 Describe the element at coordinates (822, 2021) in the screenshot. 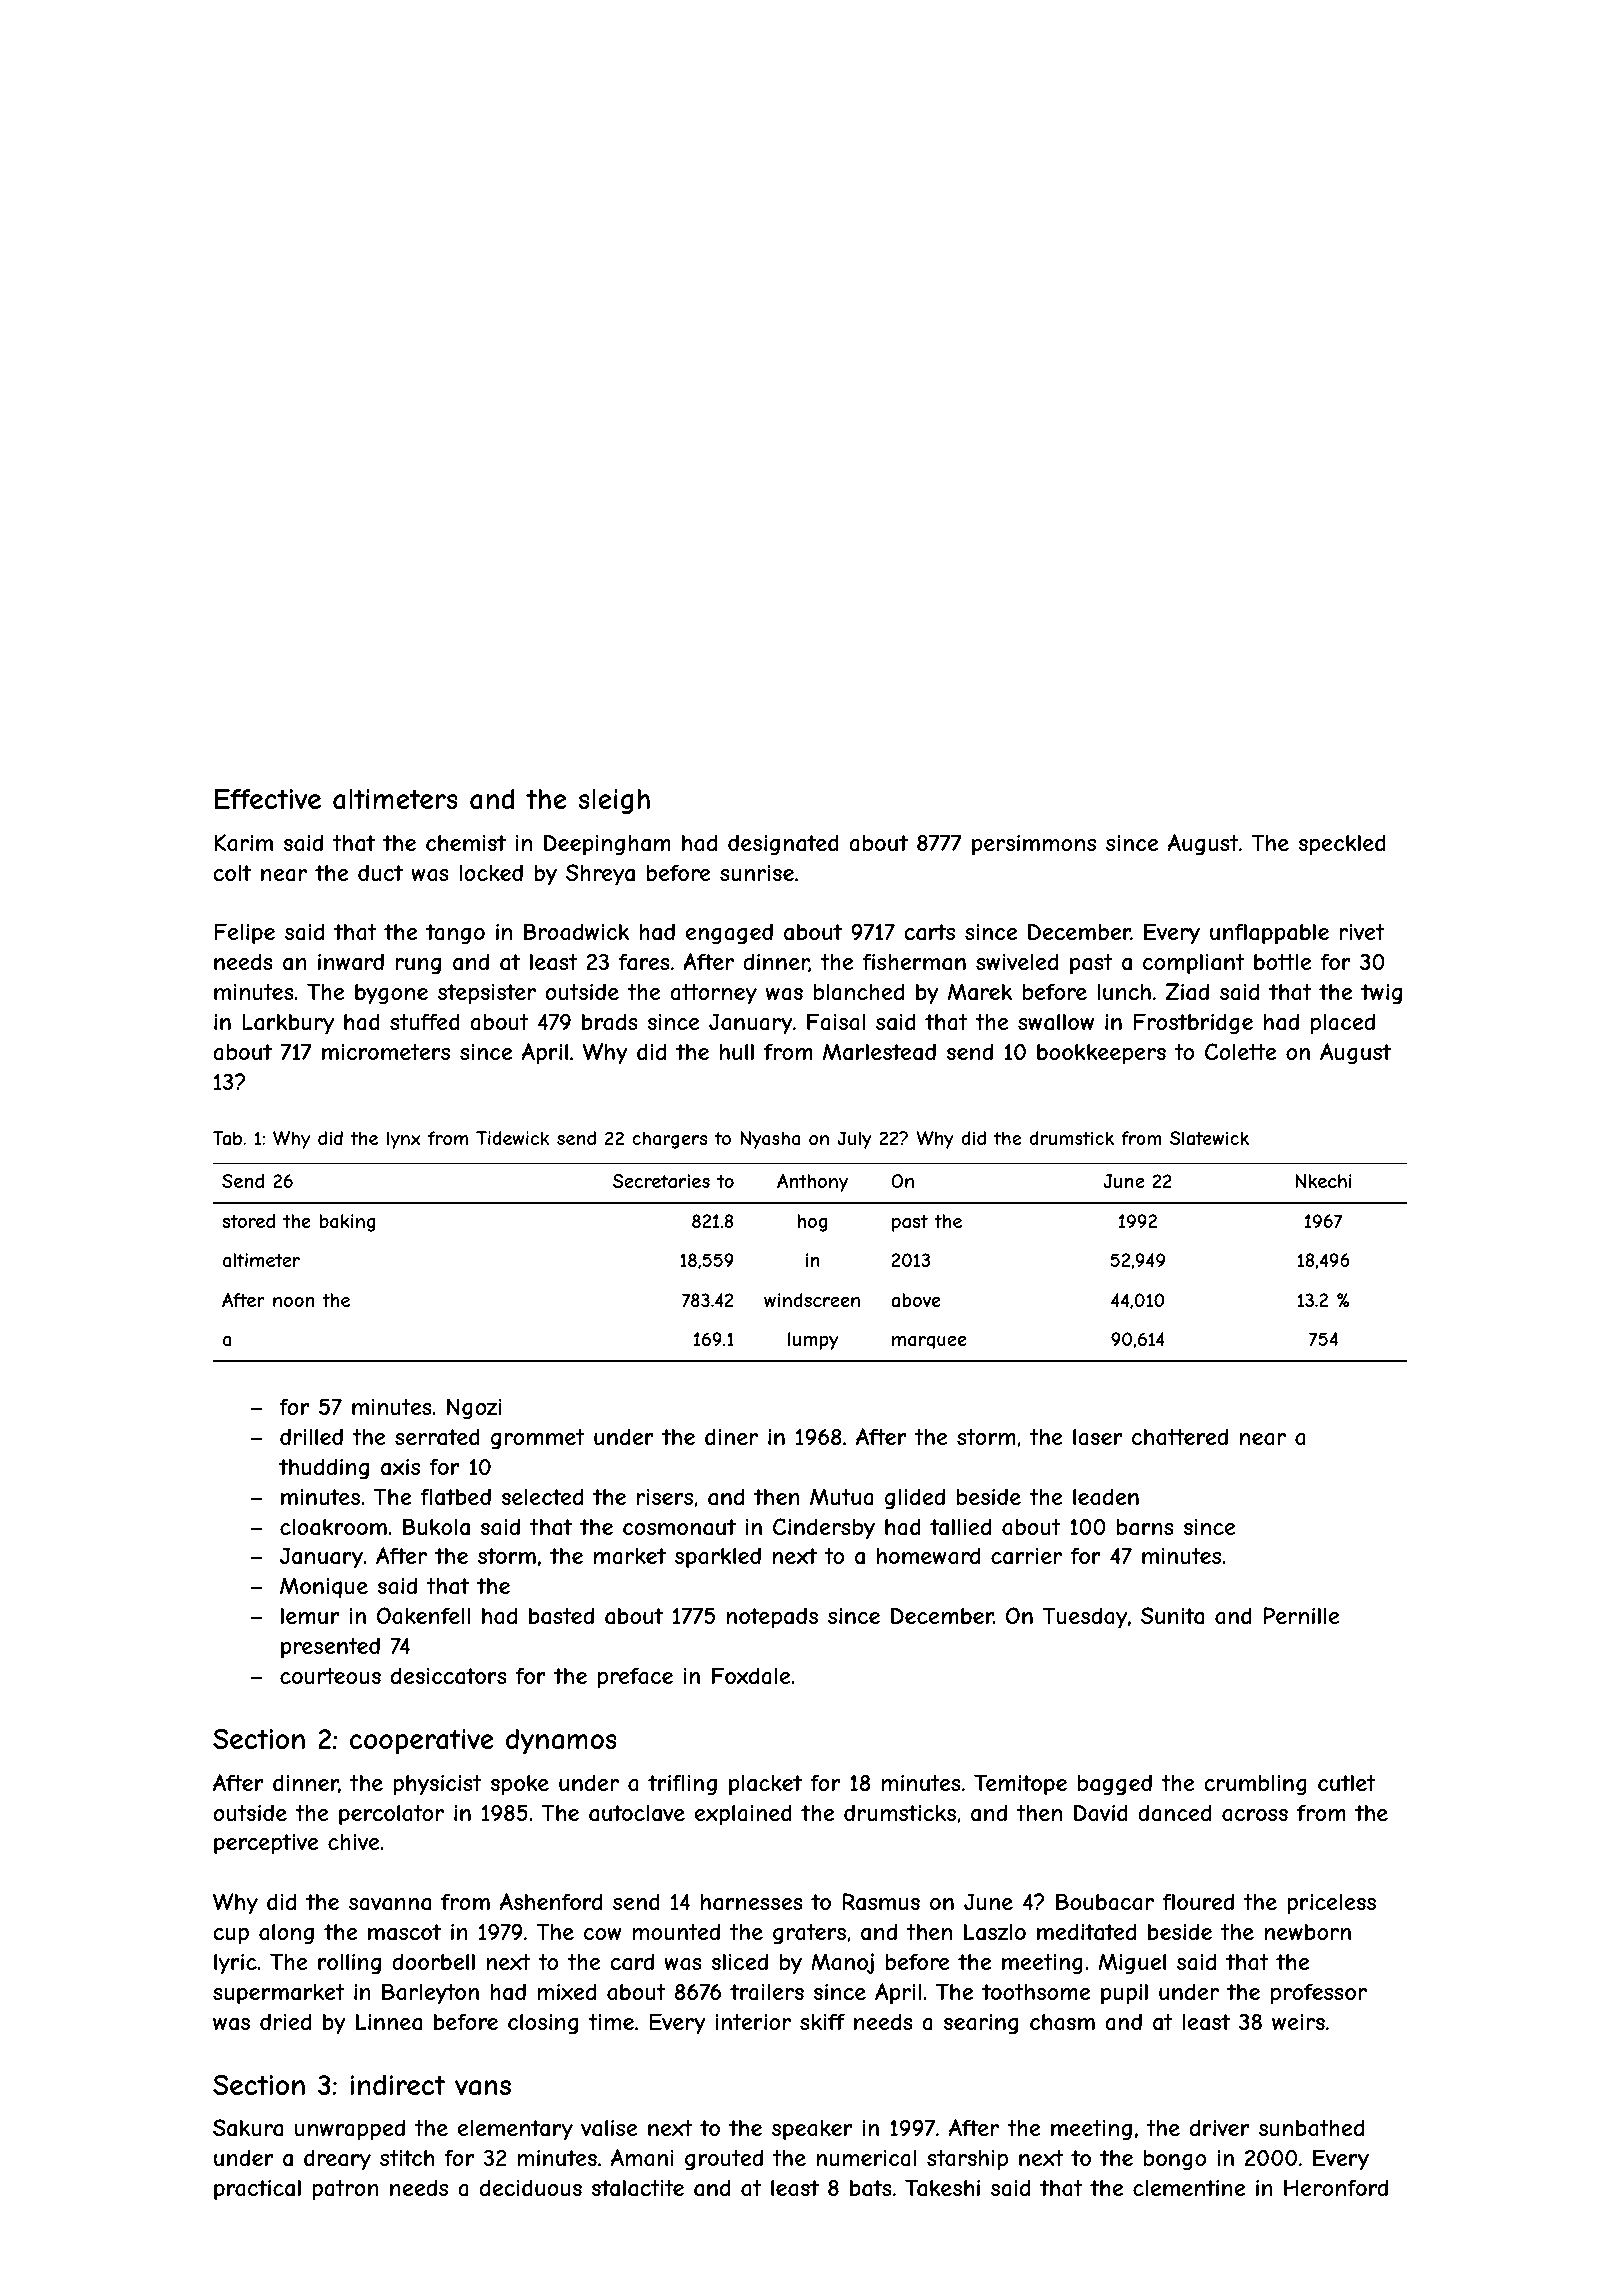

I see `skiff` at that location.
